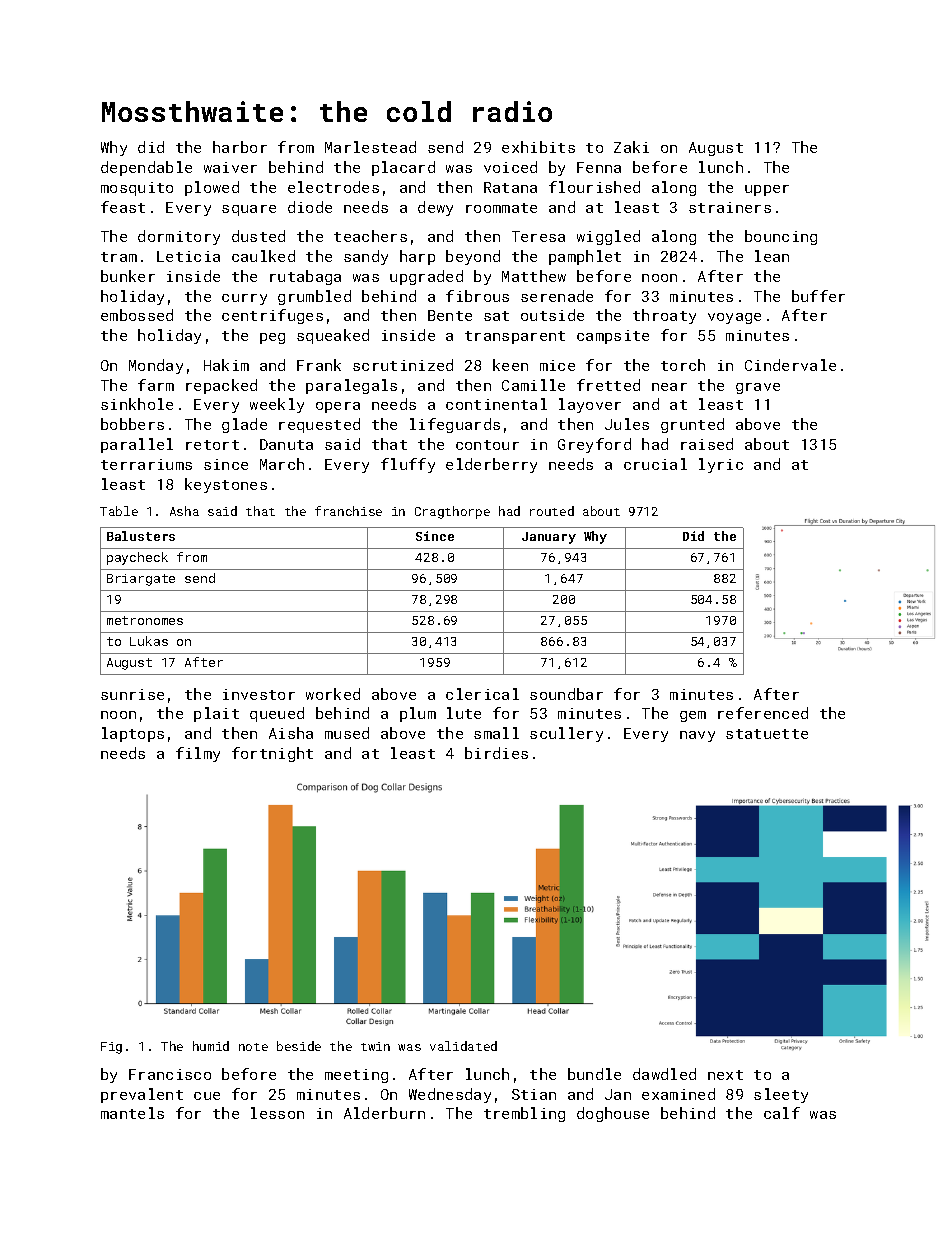  I want to click on contour, so click(487, 445).
